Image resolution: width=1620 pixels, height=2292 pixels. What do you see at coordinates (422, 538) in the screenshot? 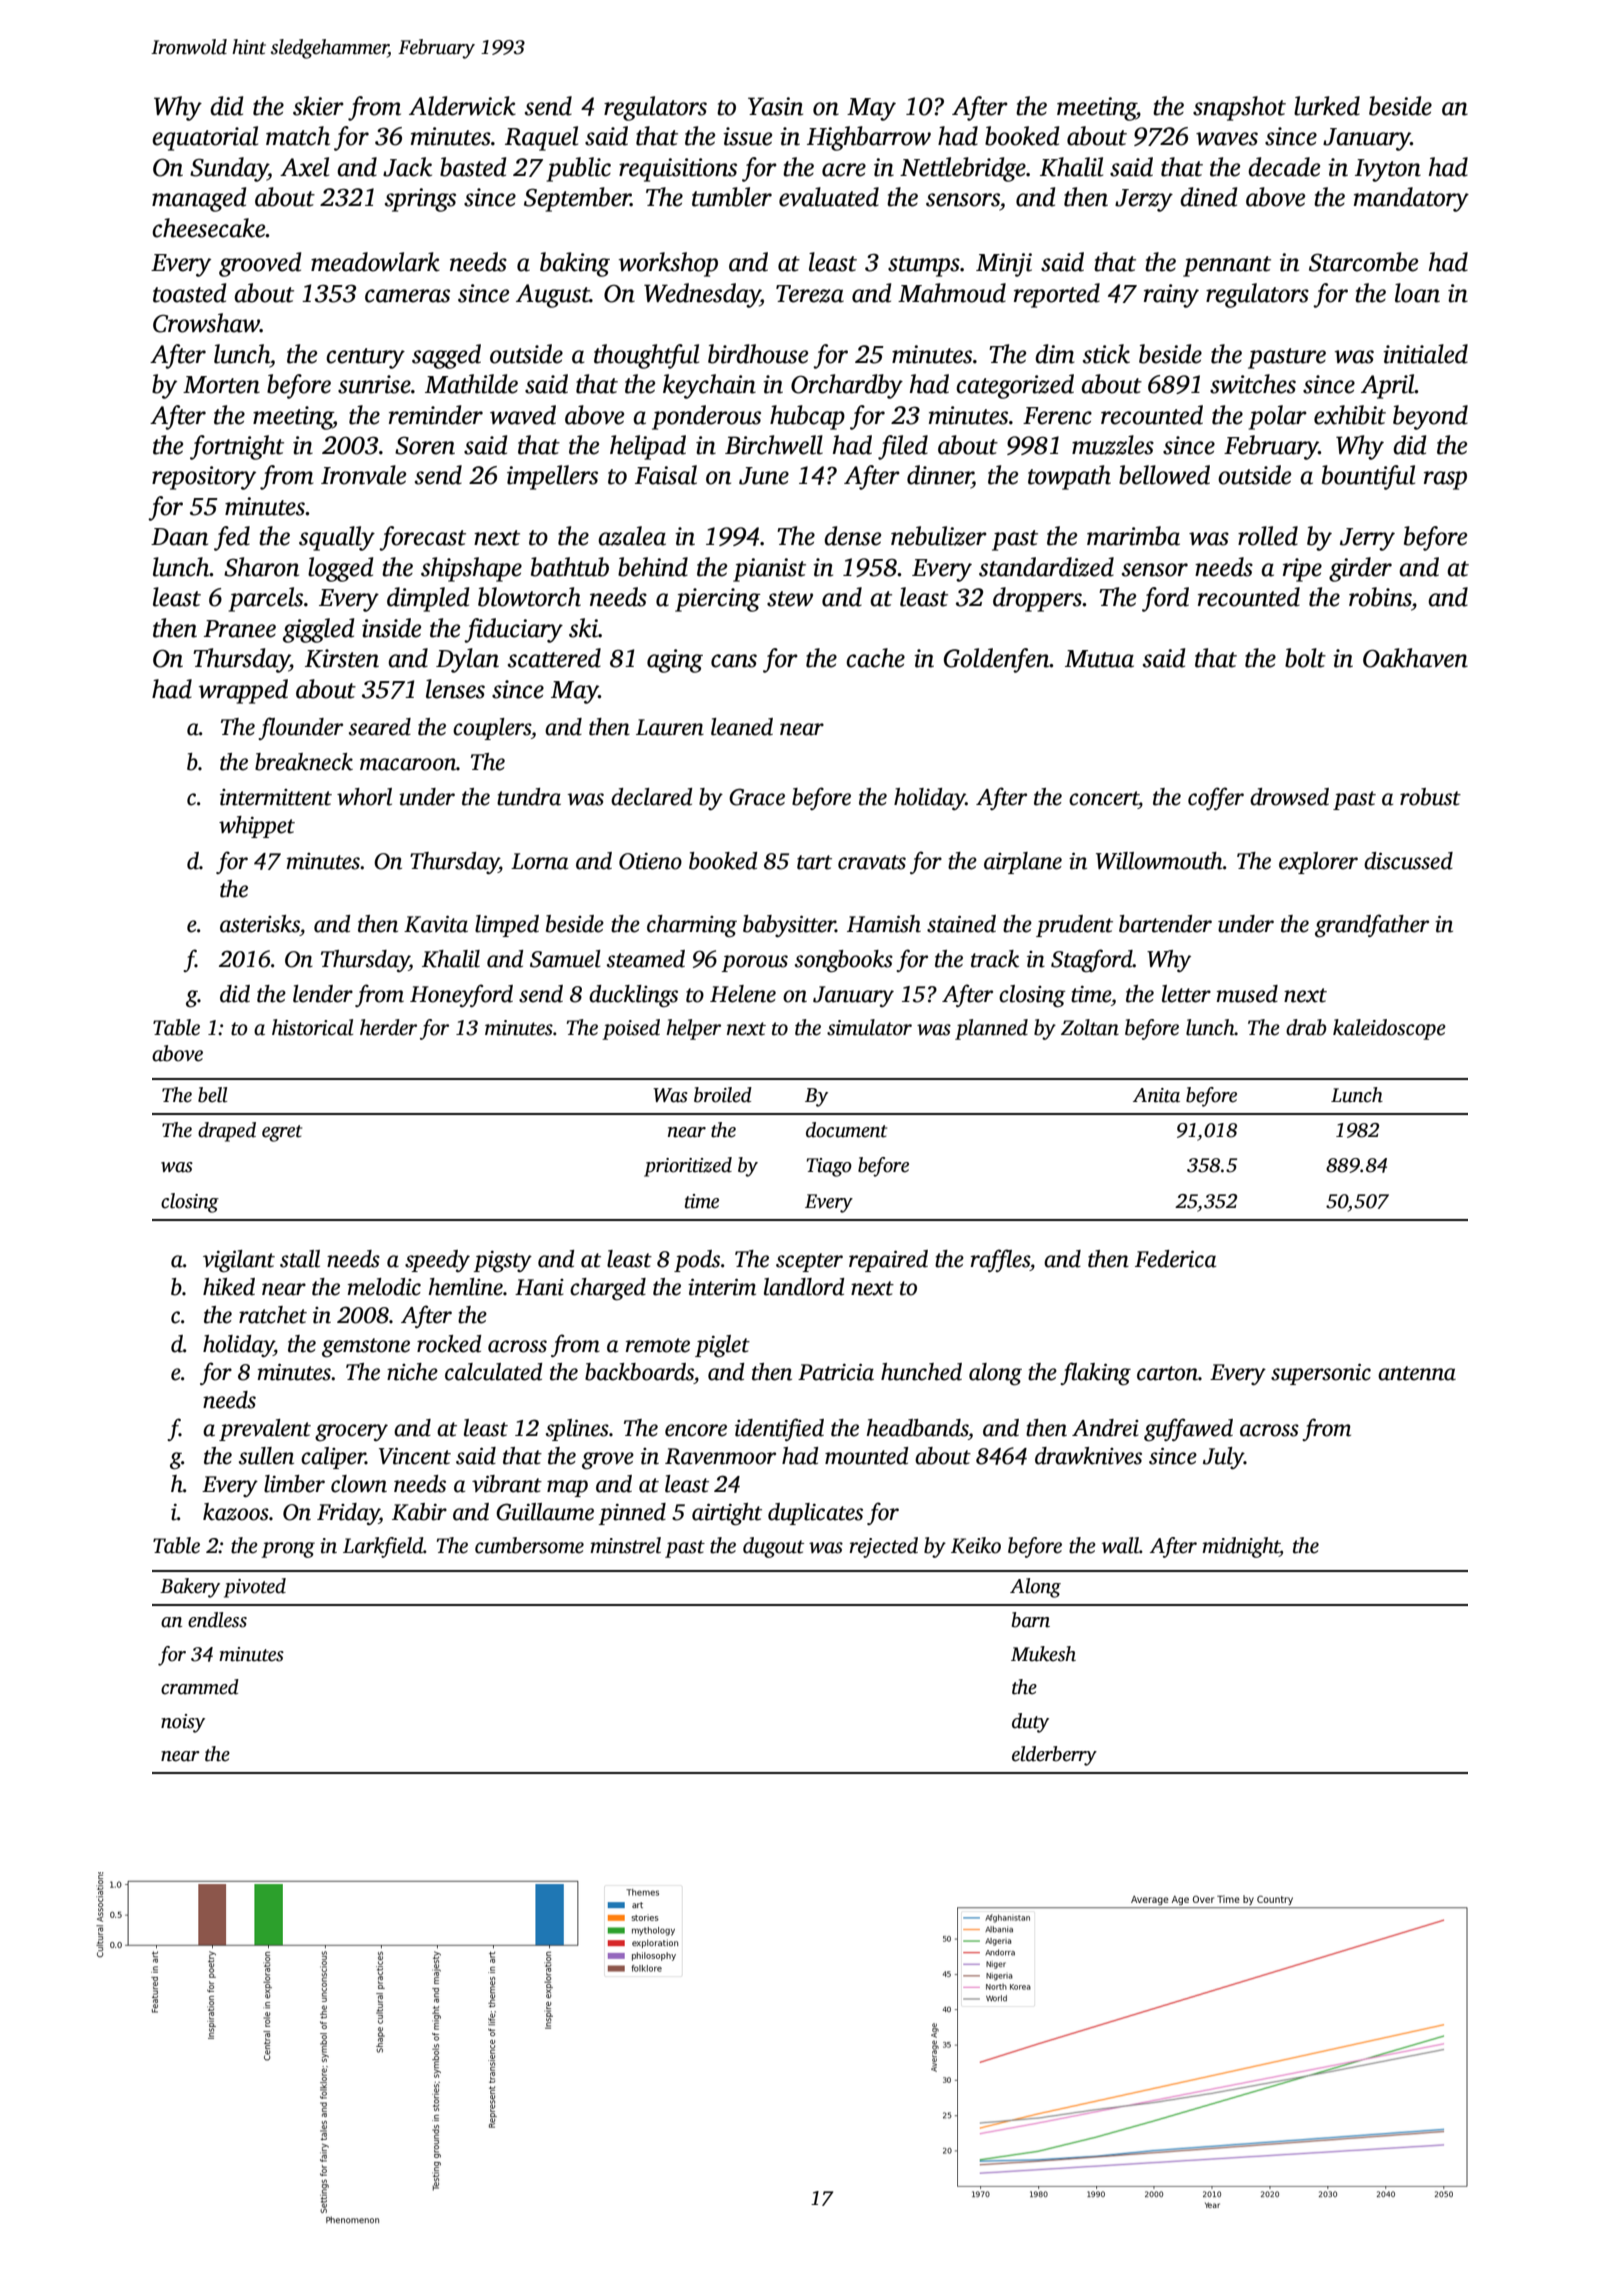
I see `forecast` at bounding box center [422, 538].
